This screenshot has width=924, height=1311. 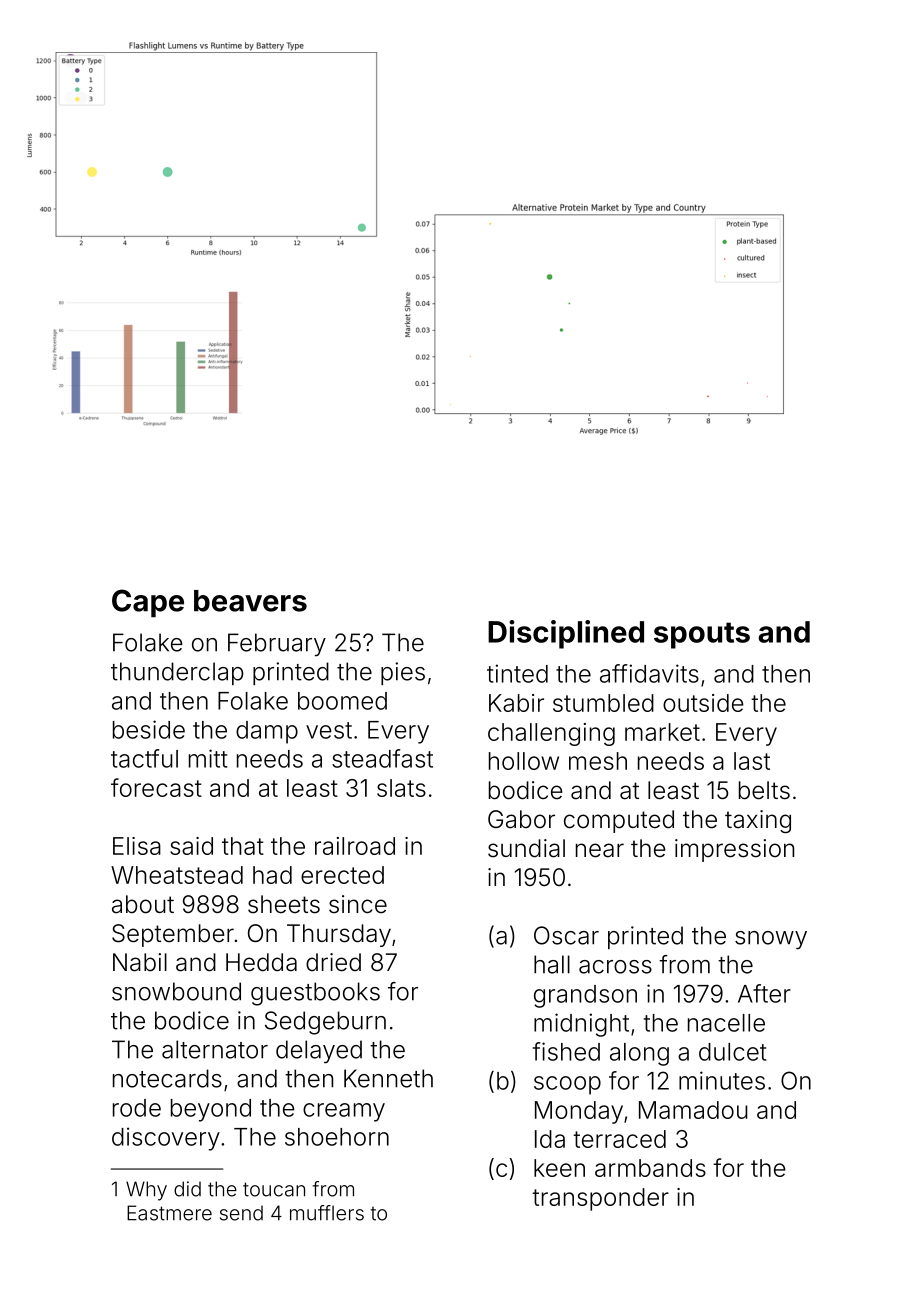 I want to click on beside, so click(x=149, y=729).
